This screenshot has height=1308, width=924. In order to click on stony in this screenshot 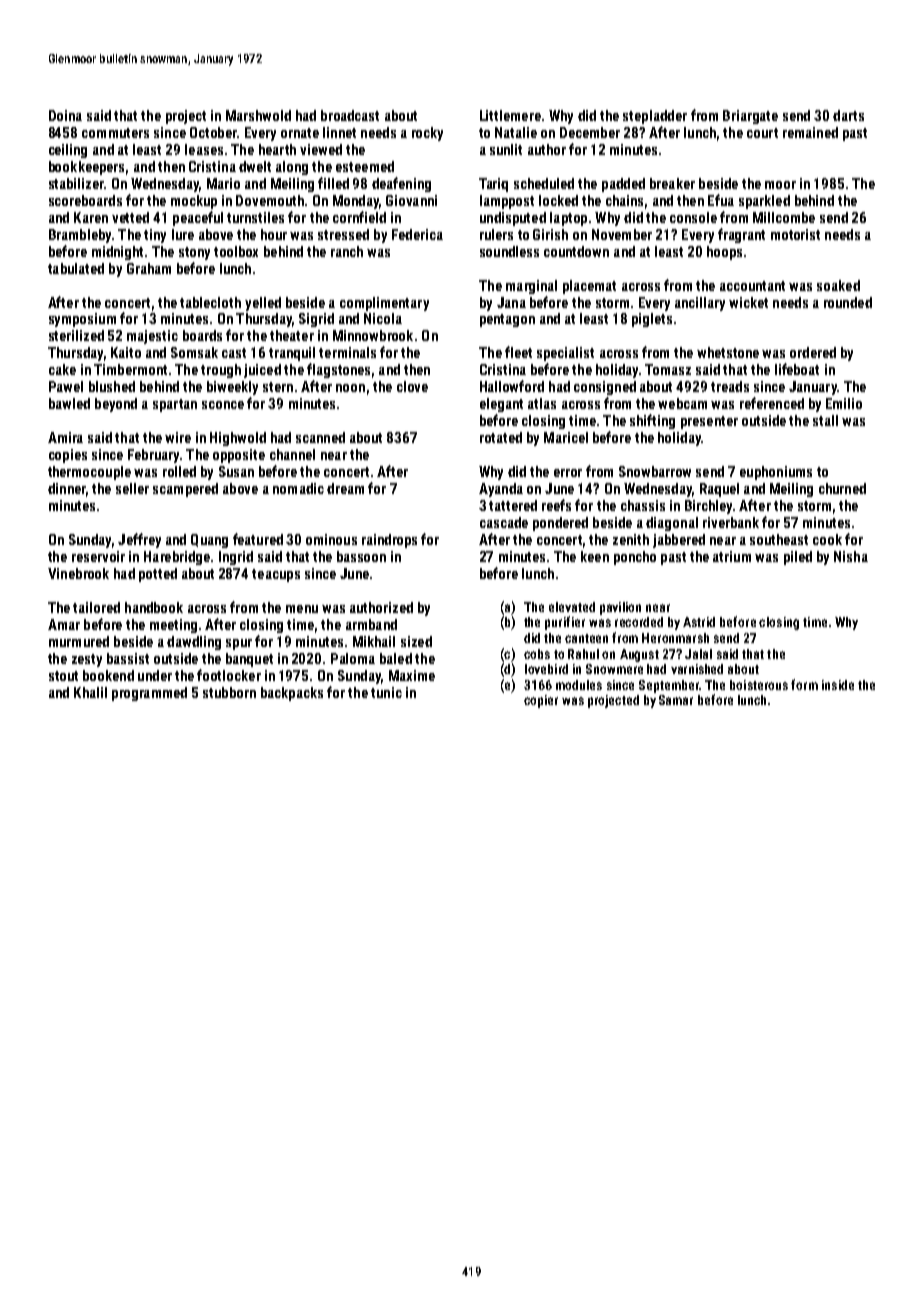, I will do `click(194, 253)`.
